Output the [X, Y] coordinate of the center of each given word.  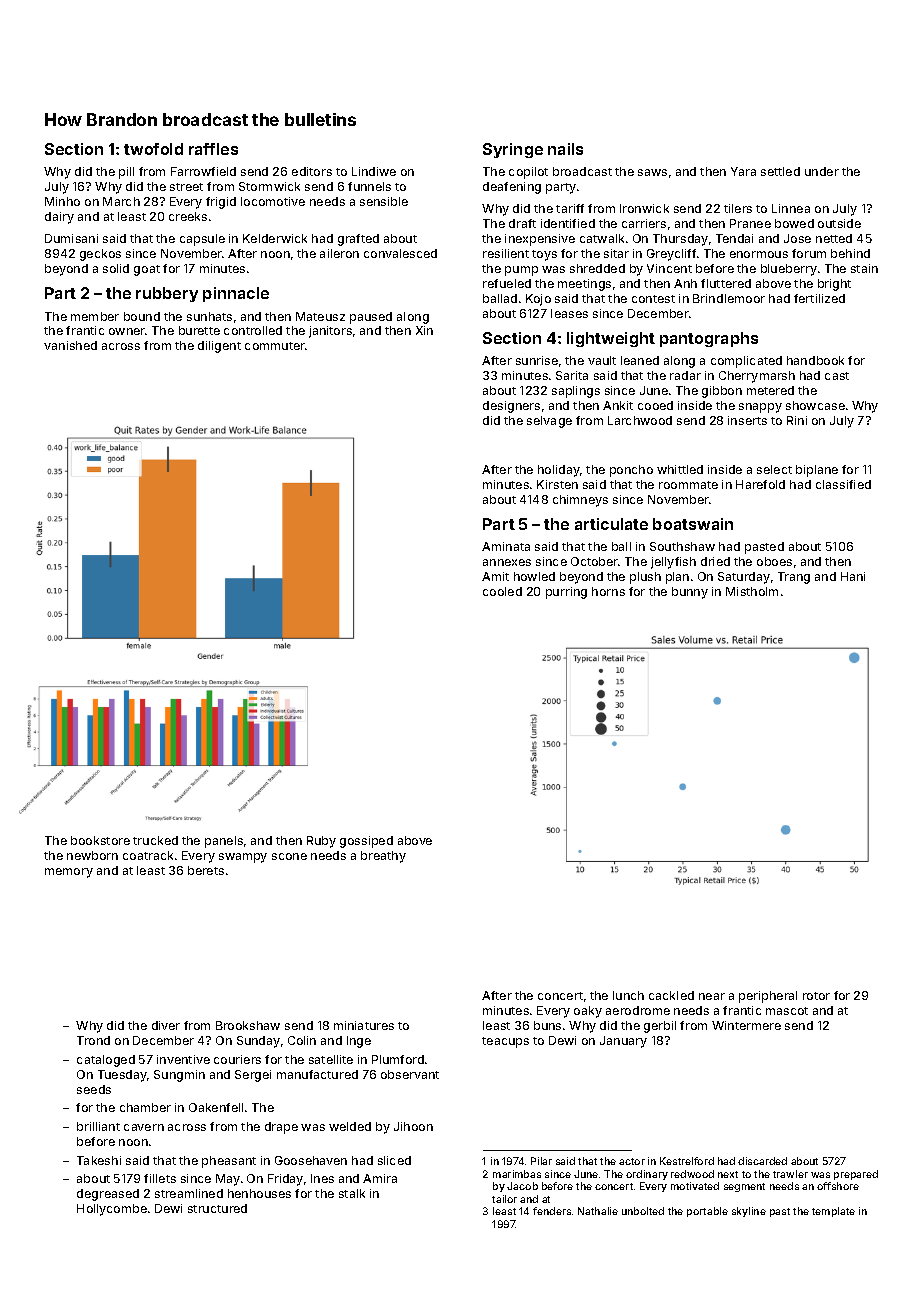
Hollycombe [112, 1210]
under [822, 171]
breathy [383, 857]
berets [206, 870]
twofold [153, 149]
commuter [275, 346]
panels [224, 842]
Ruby [321, 842]
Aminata [506, 546]
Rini [797, 420]
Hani [853, 576]
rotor [816, 996]
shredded [597, 268]
